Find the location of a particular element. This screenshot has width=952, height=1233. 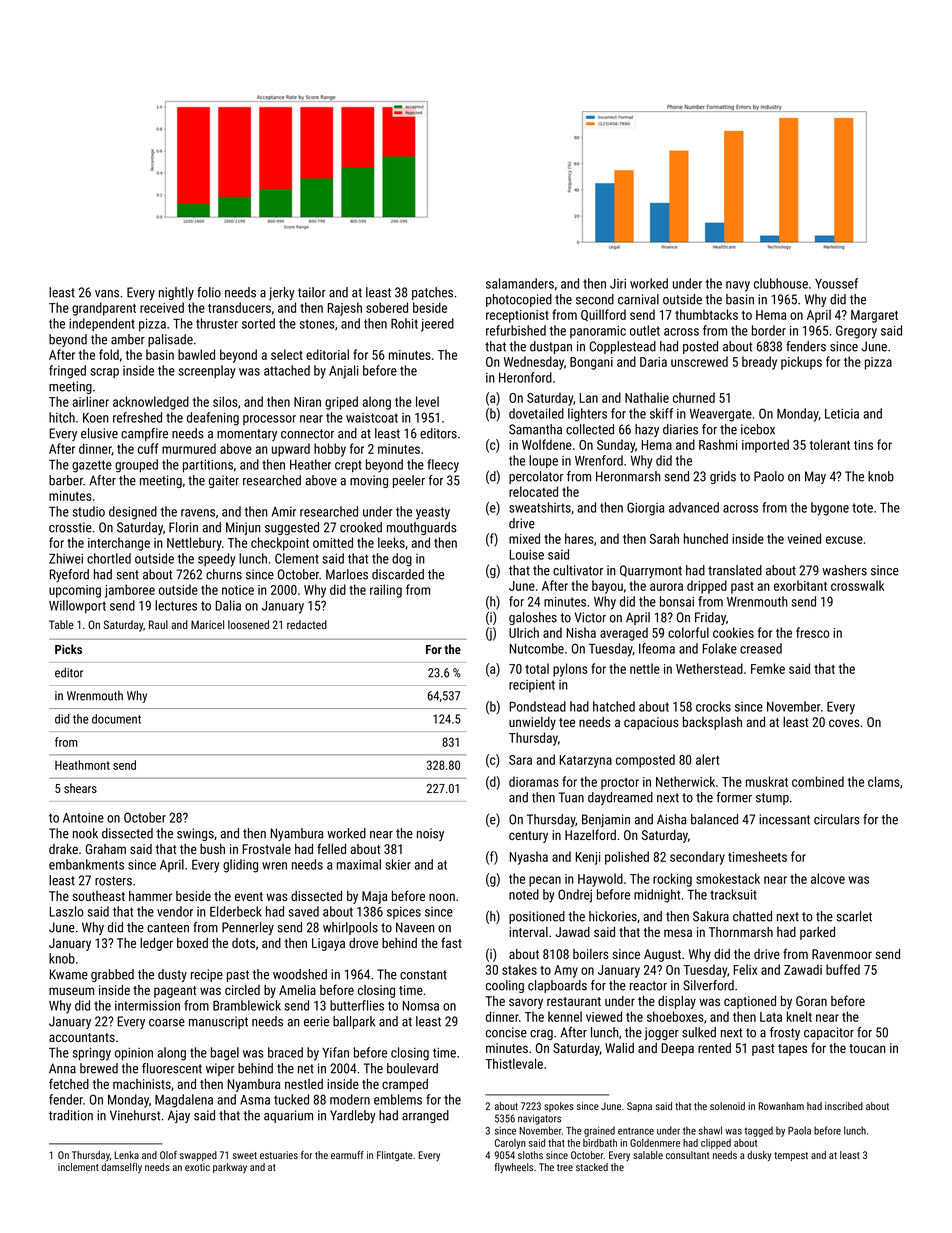

tailor is located at coordinates (312, 292).
